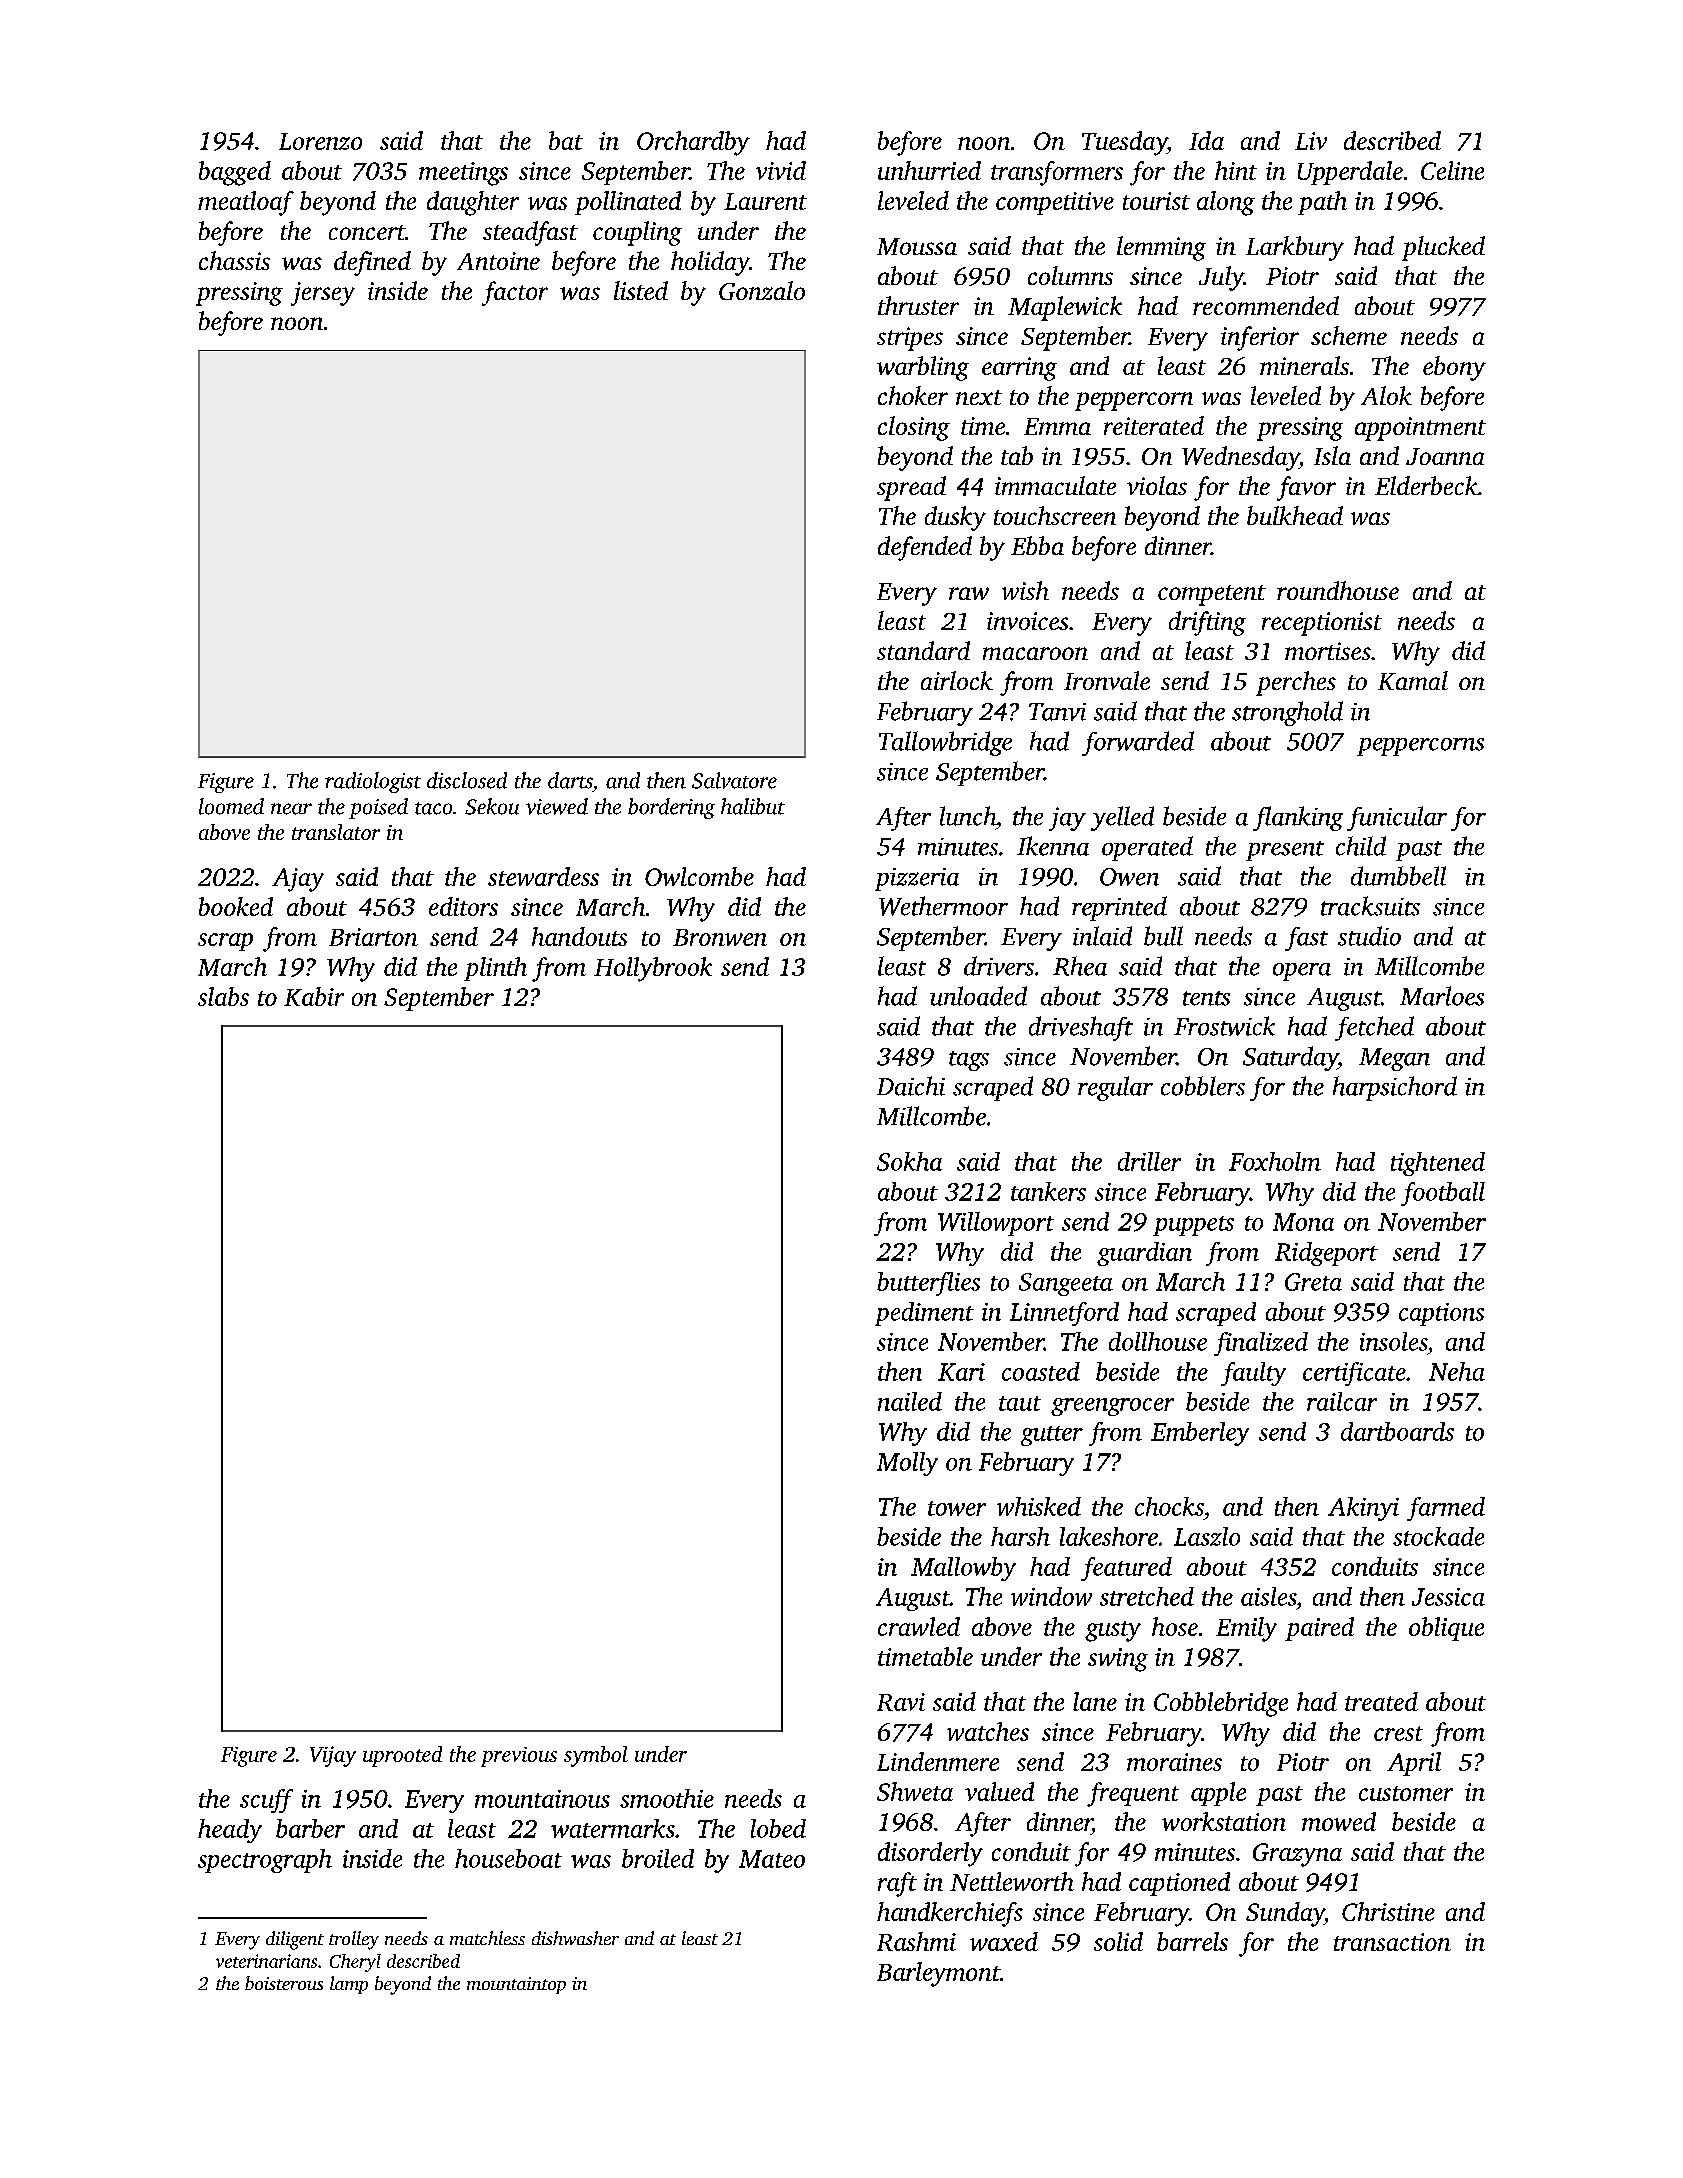 The height and width of the document is (2178, 1683). I want to click on Sokha, so click(909, 1161).
